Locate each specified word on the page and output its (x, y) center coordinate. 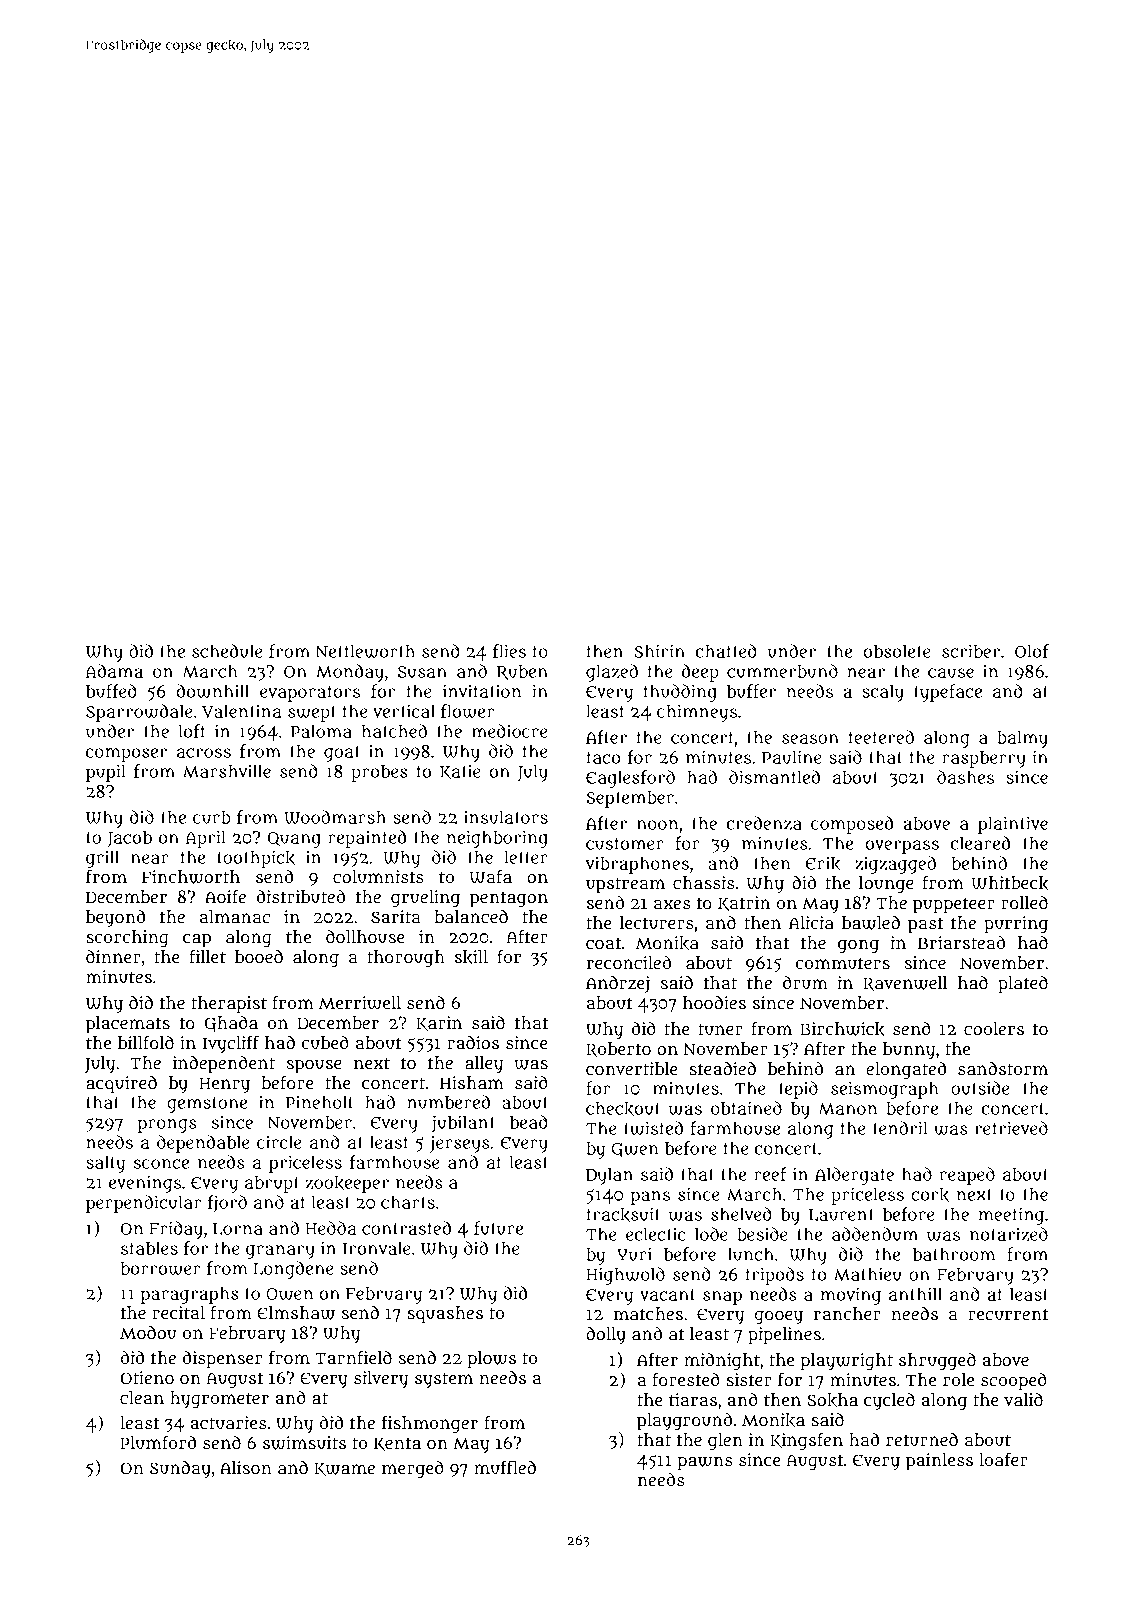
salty (105, 1164)
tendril (900, 1128)
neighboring (497, 839)
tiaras (693, 1399)
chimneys (697, 713)
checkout (623, 1108)
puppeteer (954, 905)
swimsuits (304, 1443)
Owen (289, 1294)
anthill (915, 1294)
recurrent (1008, 1314)
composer (126, 755)
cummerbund (782, 671)
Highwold (625, 1276)
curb (212, 817)
